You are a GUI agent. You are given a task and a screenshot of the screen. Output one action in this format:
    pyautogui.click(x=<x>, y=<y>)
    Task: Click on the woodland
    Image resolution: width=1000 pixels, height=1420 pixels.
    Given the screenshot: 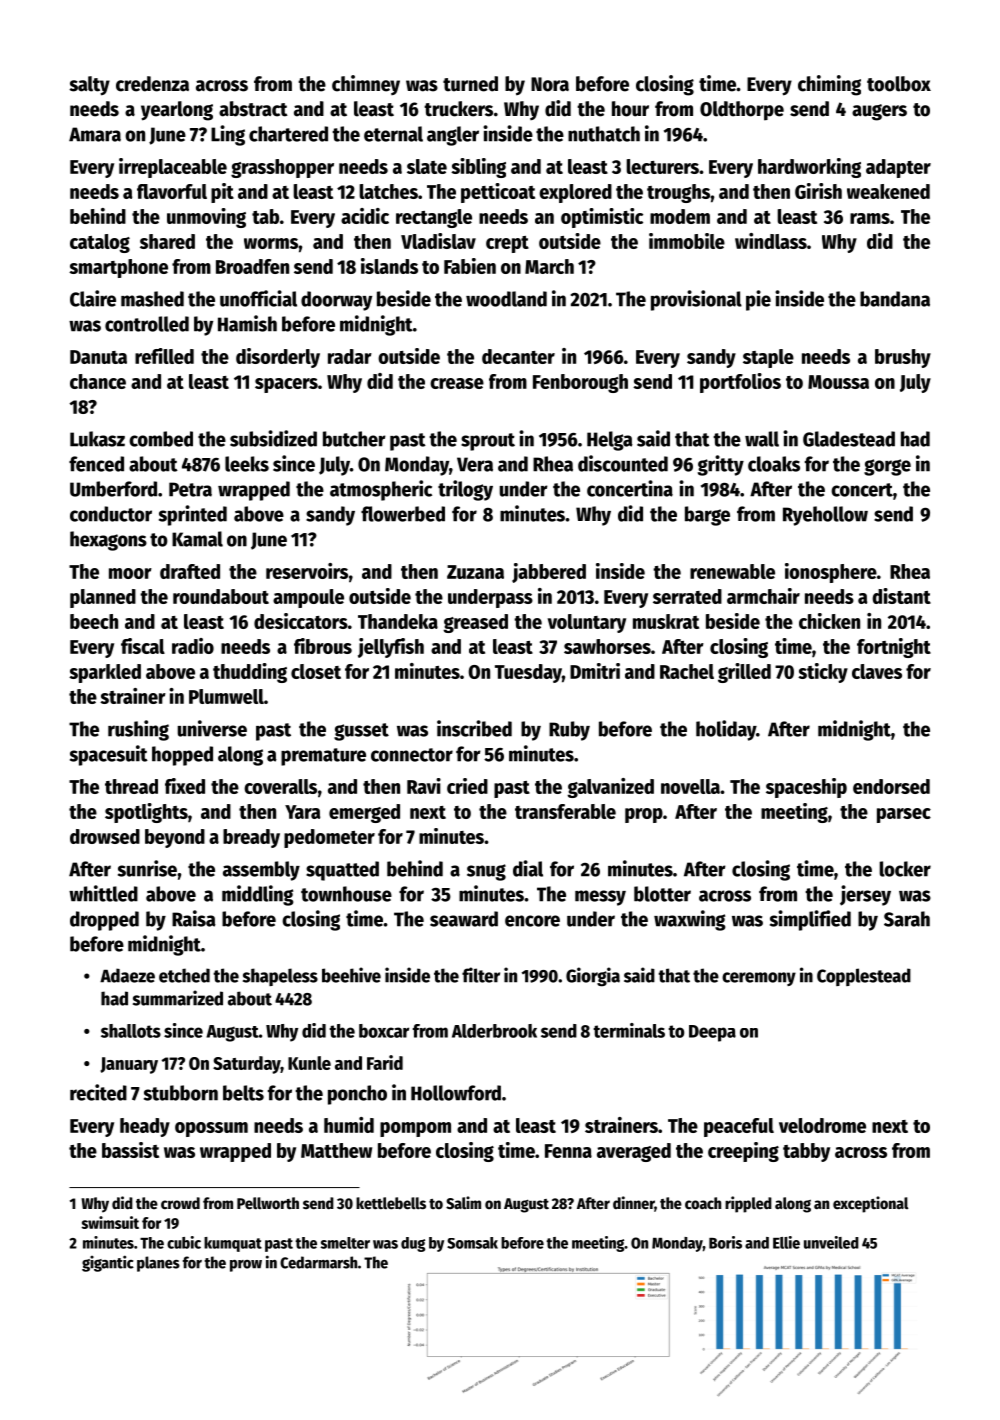 What is the action you would take?
    pyautogui.click(x=506, y=299)
